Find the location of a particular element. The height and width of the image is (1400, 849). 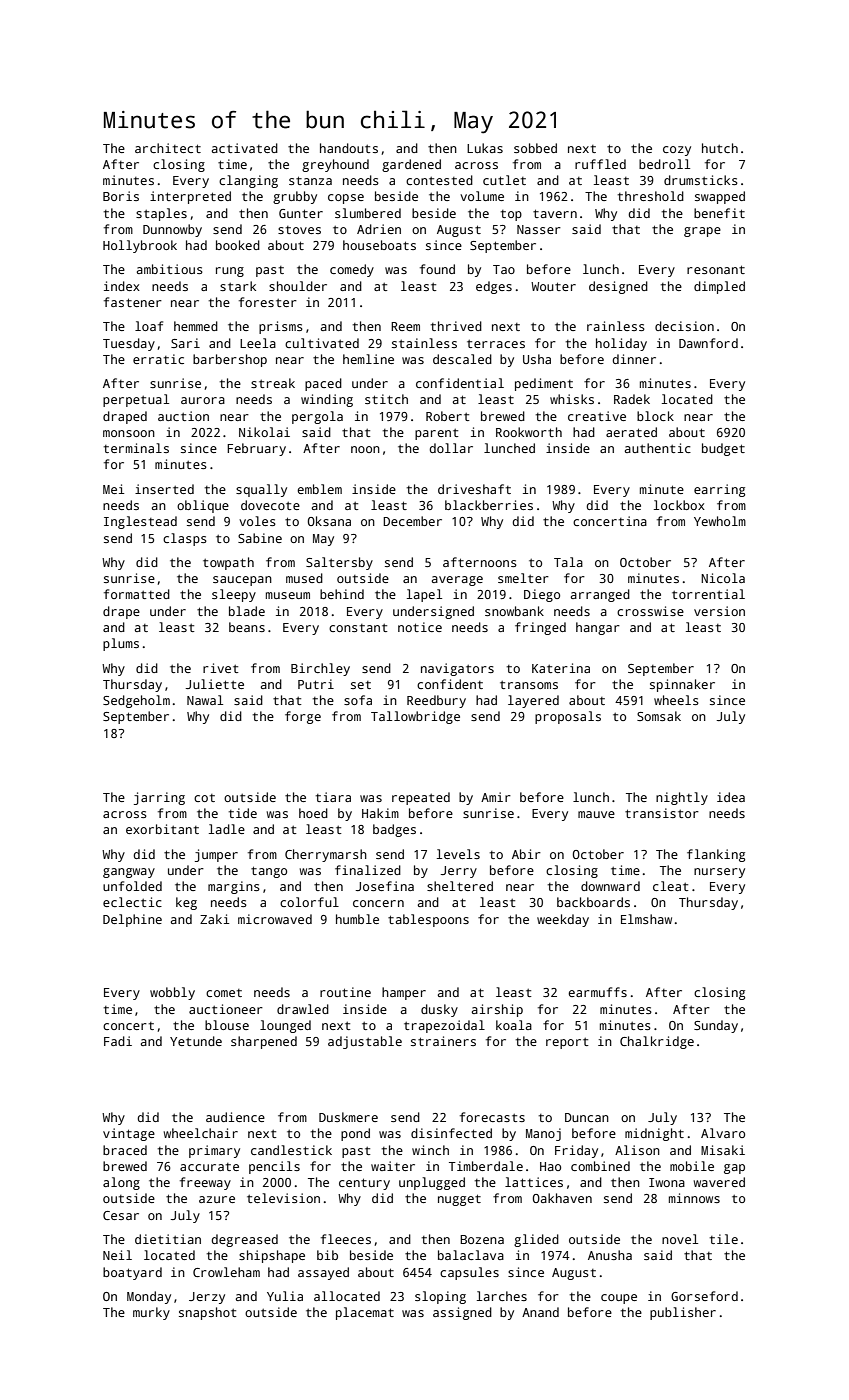

Lukas is located at coordinates (485, 148).
